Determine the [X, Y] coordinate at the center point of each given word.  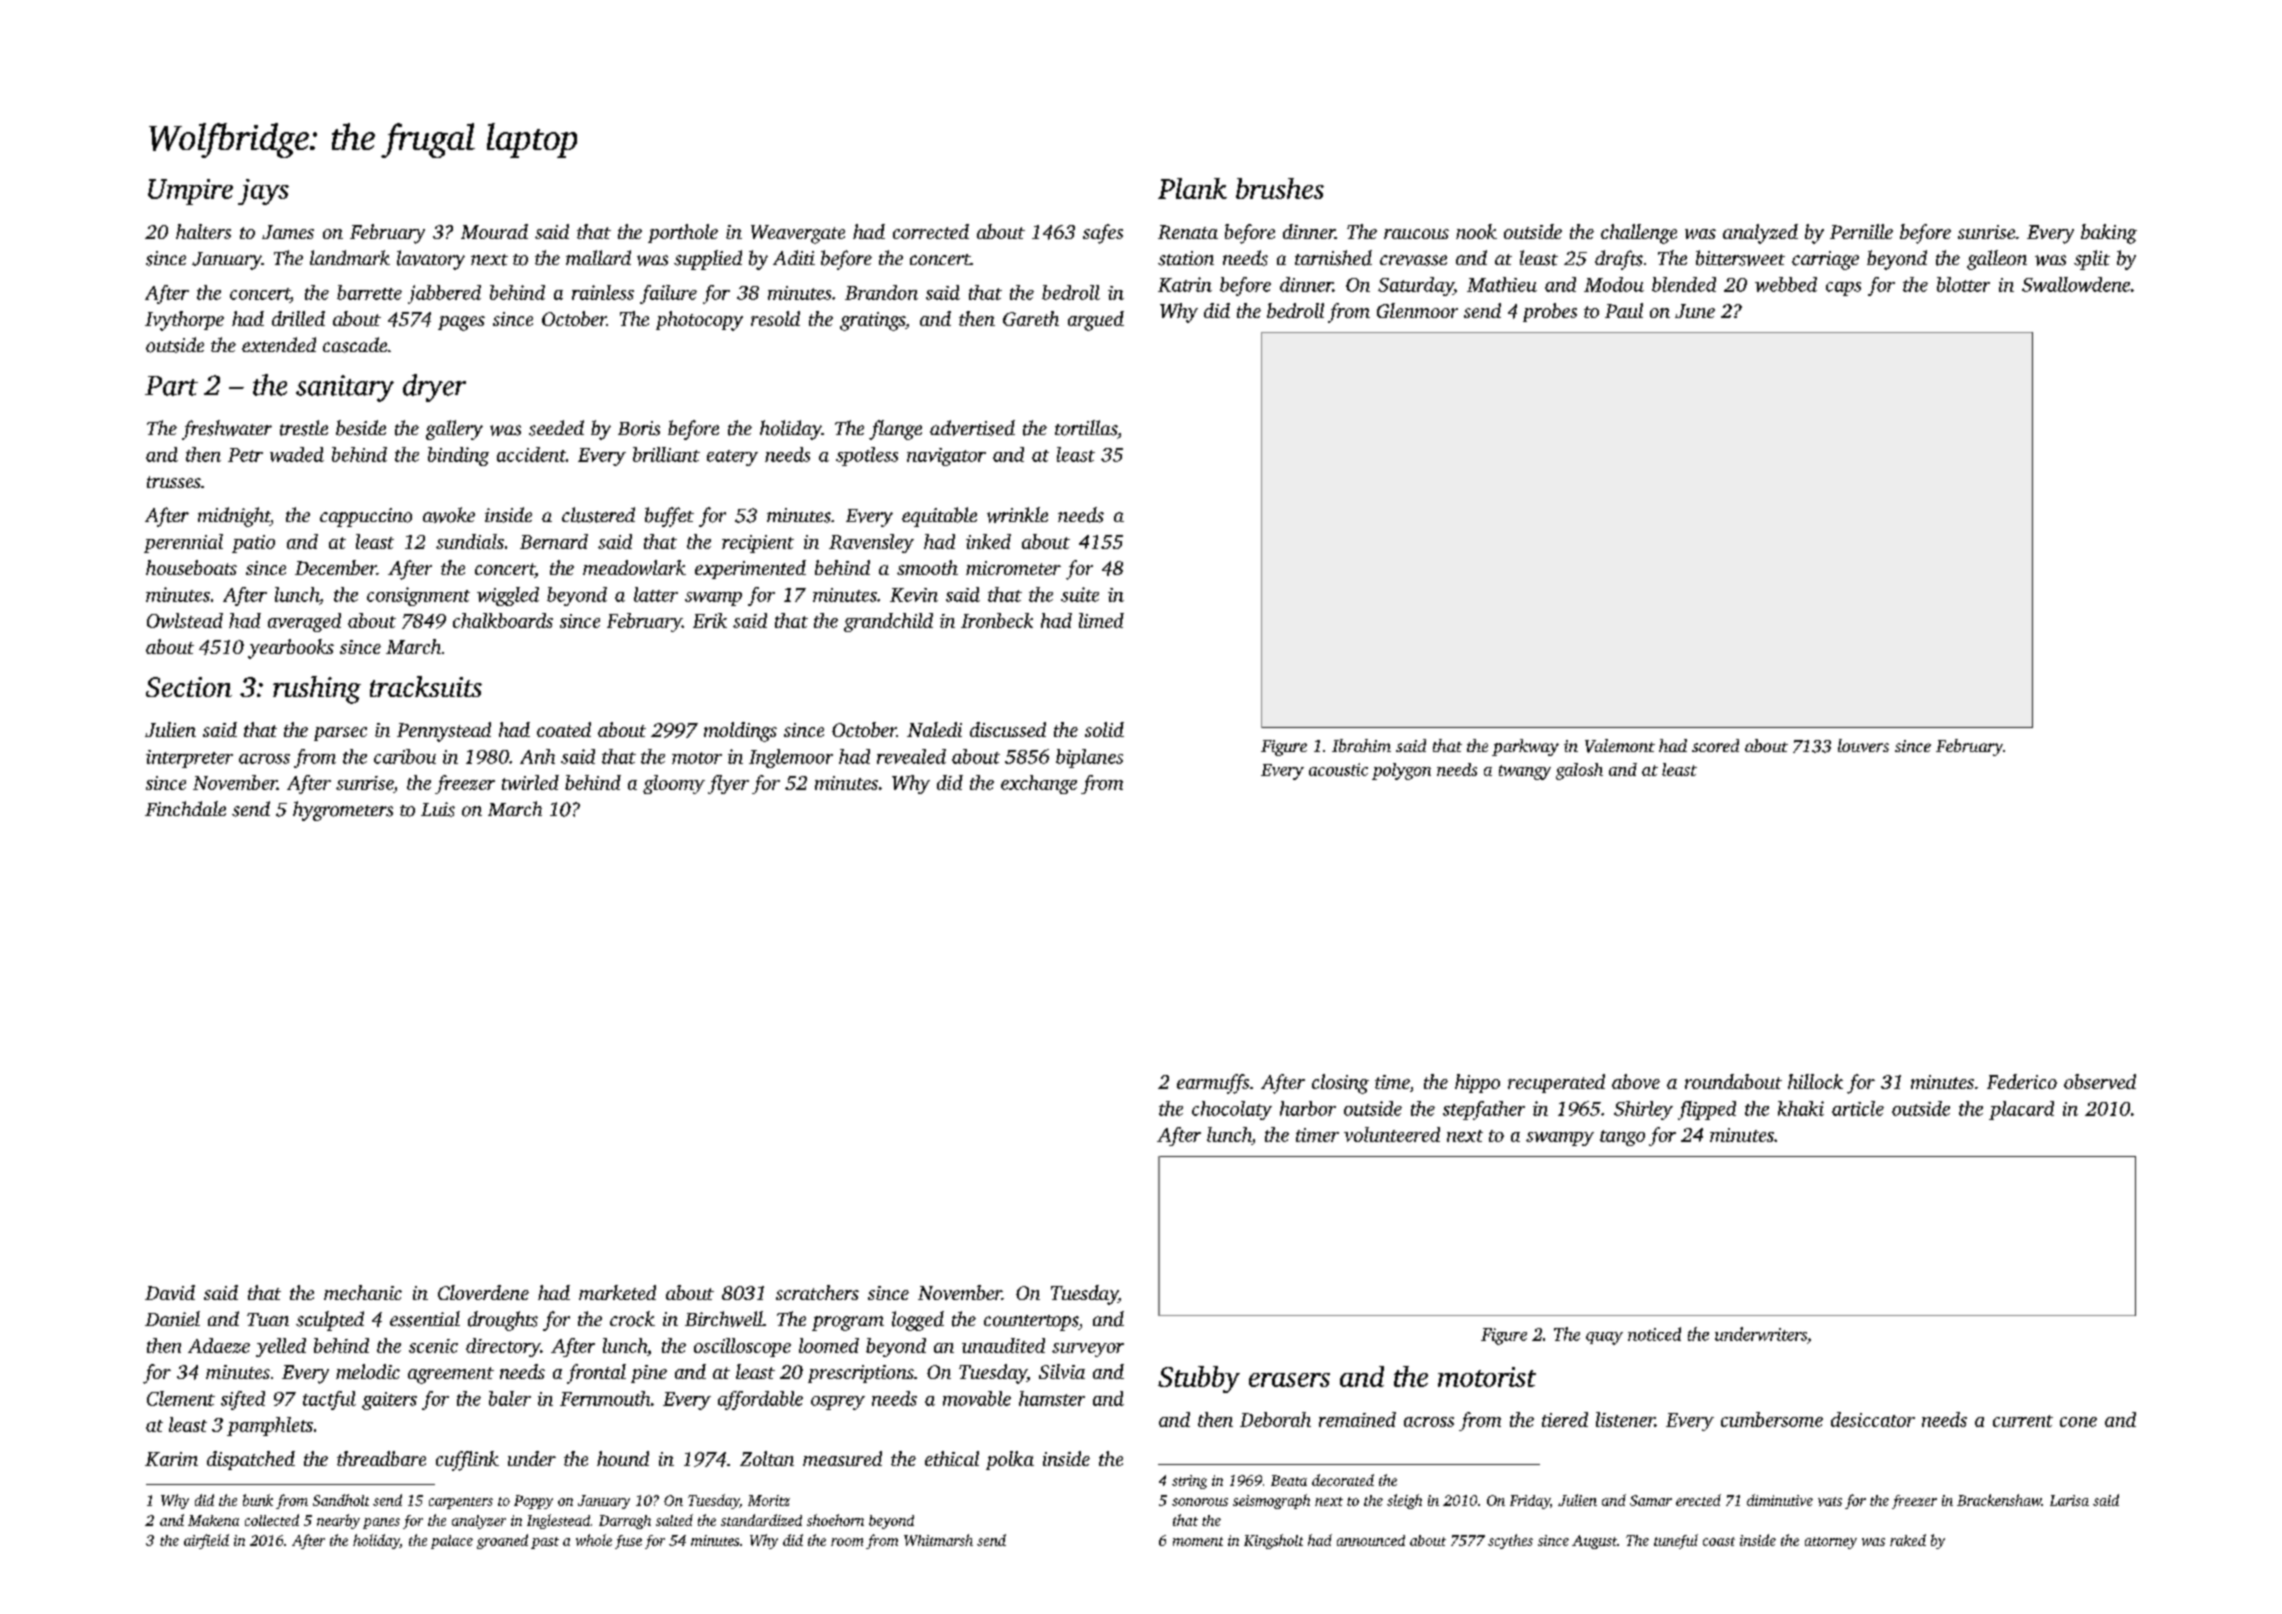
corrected [931, 231]
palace [452, 1542]
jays [263, 192]
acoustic [1338, 769]
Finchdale [185, 808]
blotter [1963, 284]
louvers [1863, 745]
